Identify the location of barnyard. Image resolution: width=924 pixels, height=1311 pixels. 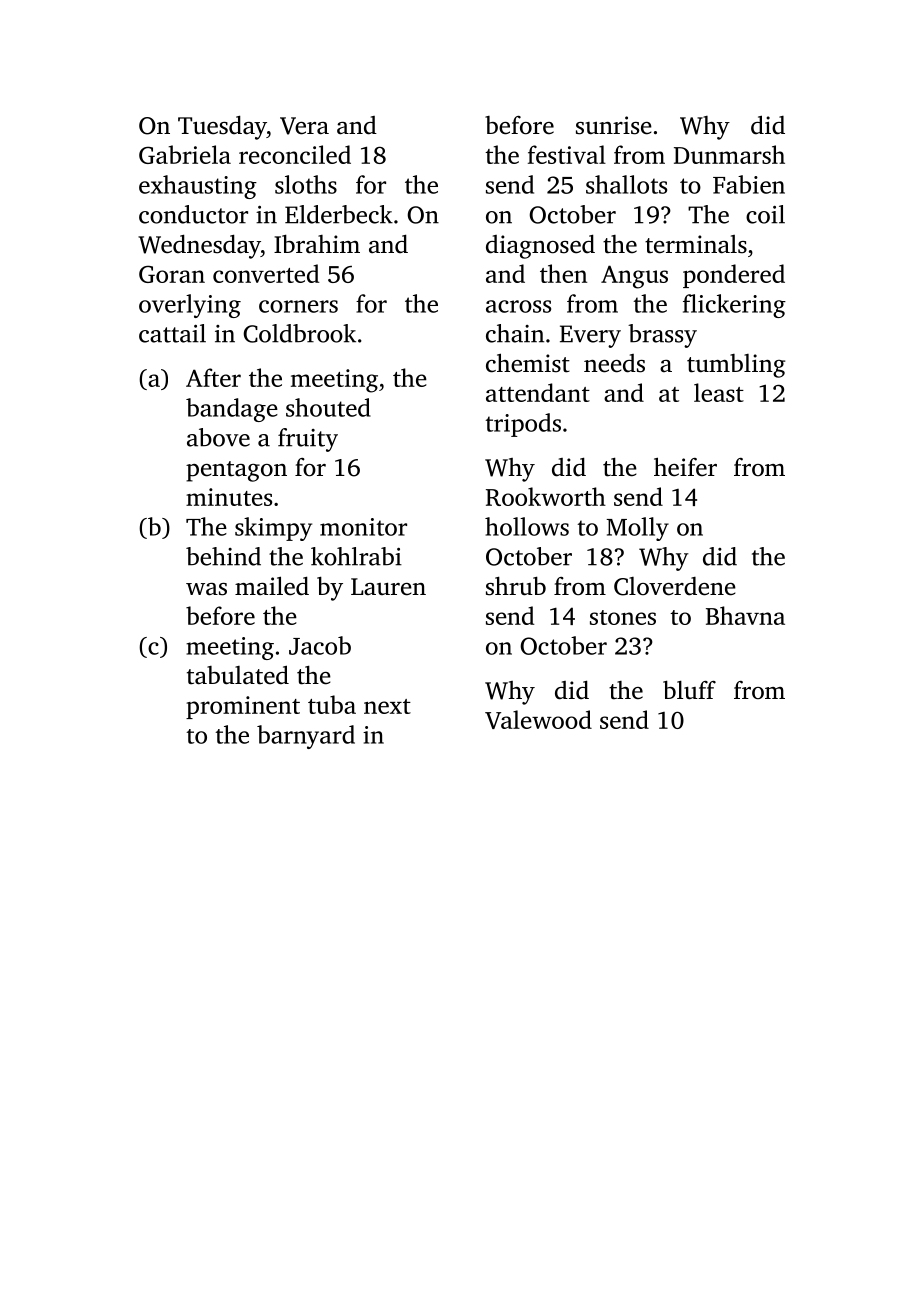
(306, 737).
